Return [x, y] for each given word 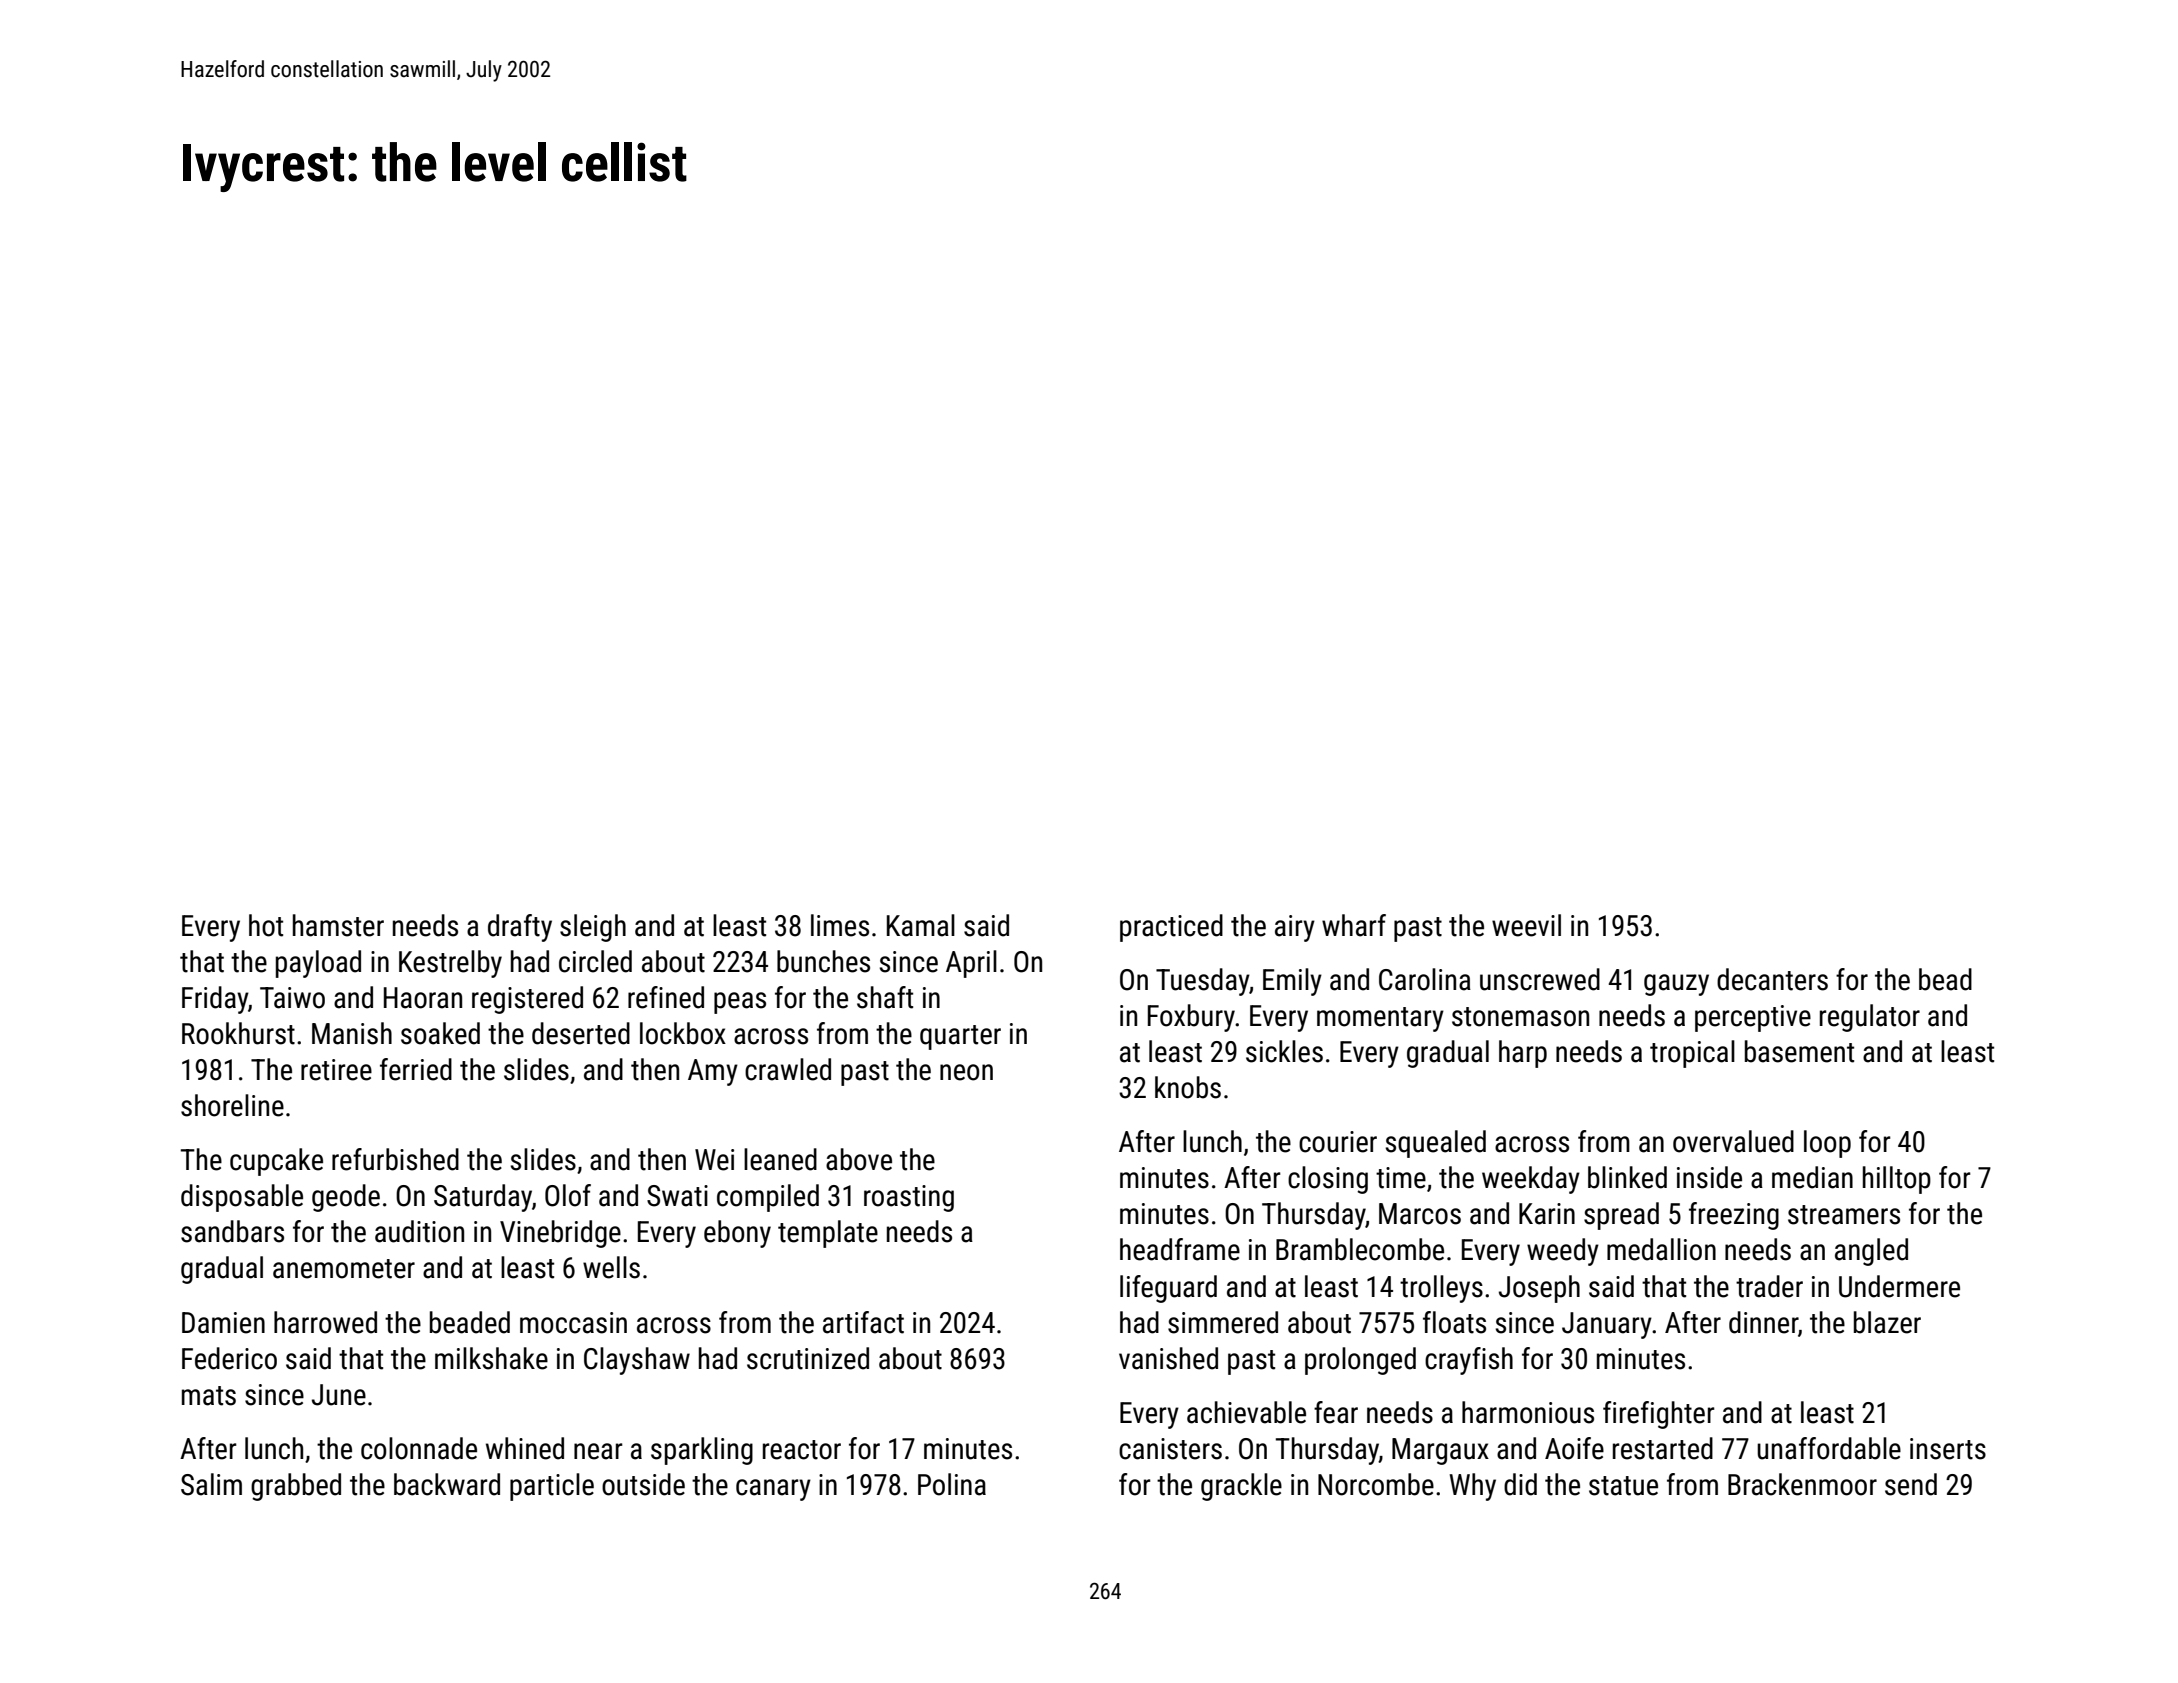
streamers [1844, 1215]
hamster [338, 925]
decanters [1772, 979]
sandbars [232, 1231]
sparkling [702, 1451]
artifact [863, 1322]
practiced [1171, 928]
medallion [1661, 1249]
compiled [768, 1198]
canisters [1170, 1449]
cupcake [276, 1162]
